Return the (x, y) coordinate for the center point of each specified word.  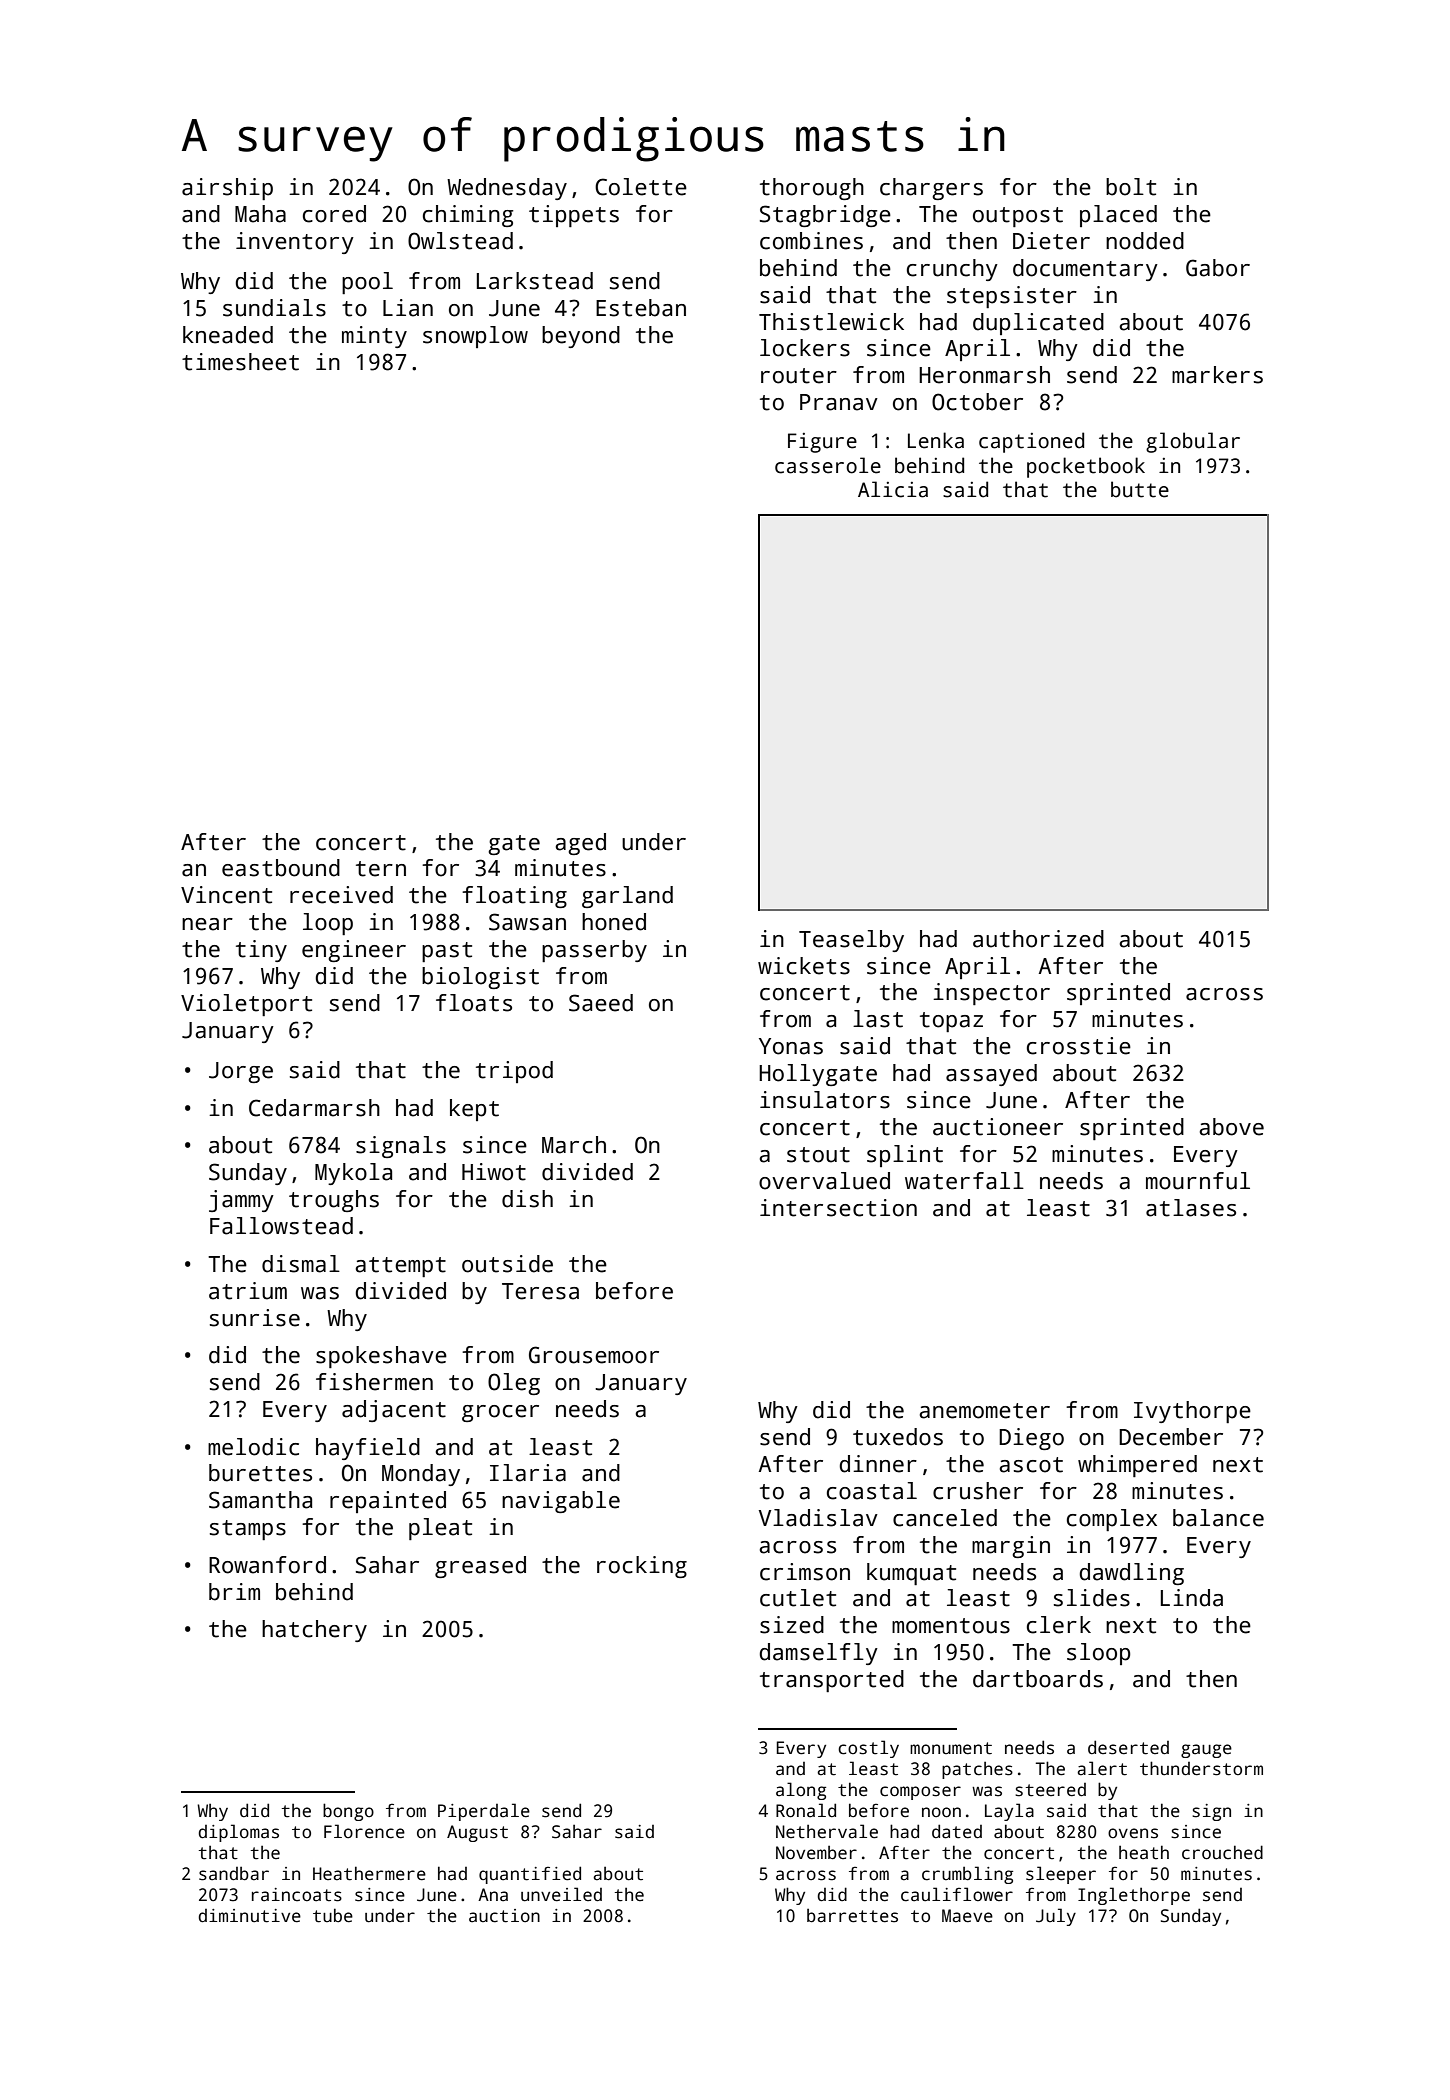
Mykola (353, 1174)
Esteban (641, 308)
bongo (348, 1812)
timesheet (240, 362)
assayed (991, 1075)
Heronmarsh (984, 375)
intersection (838, 1208)
